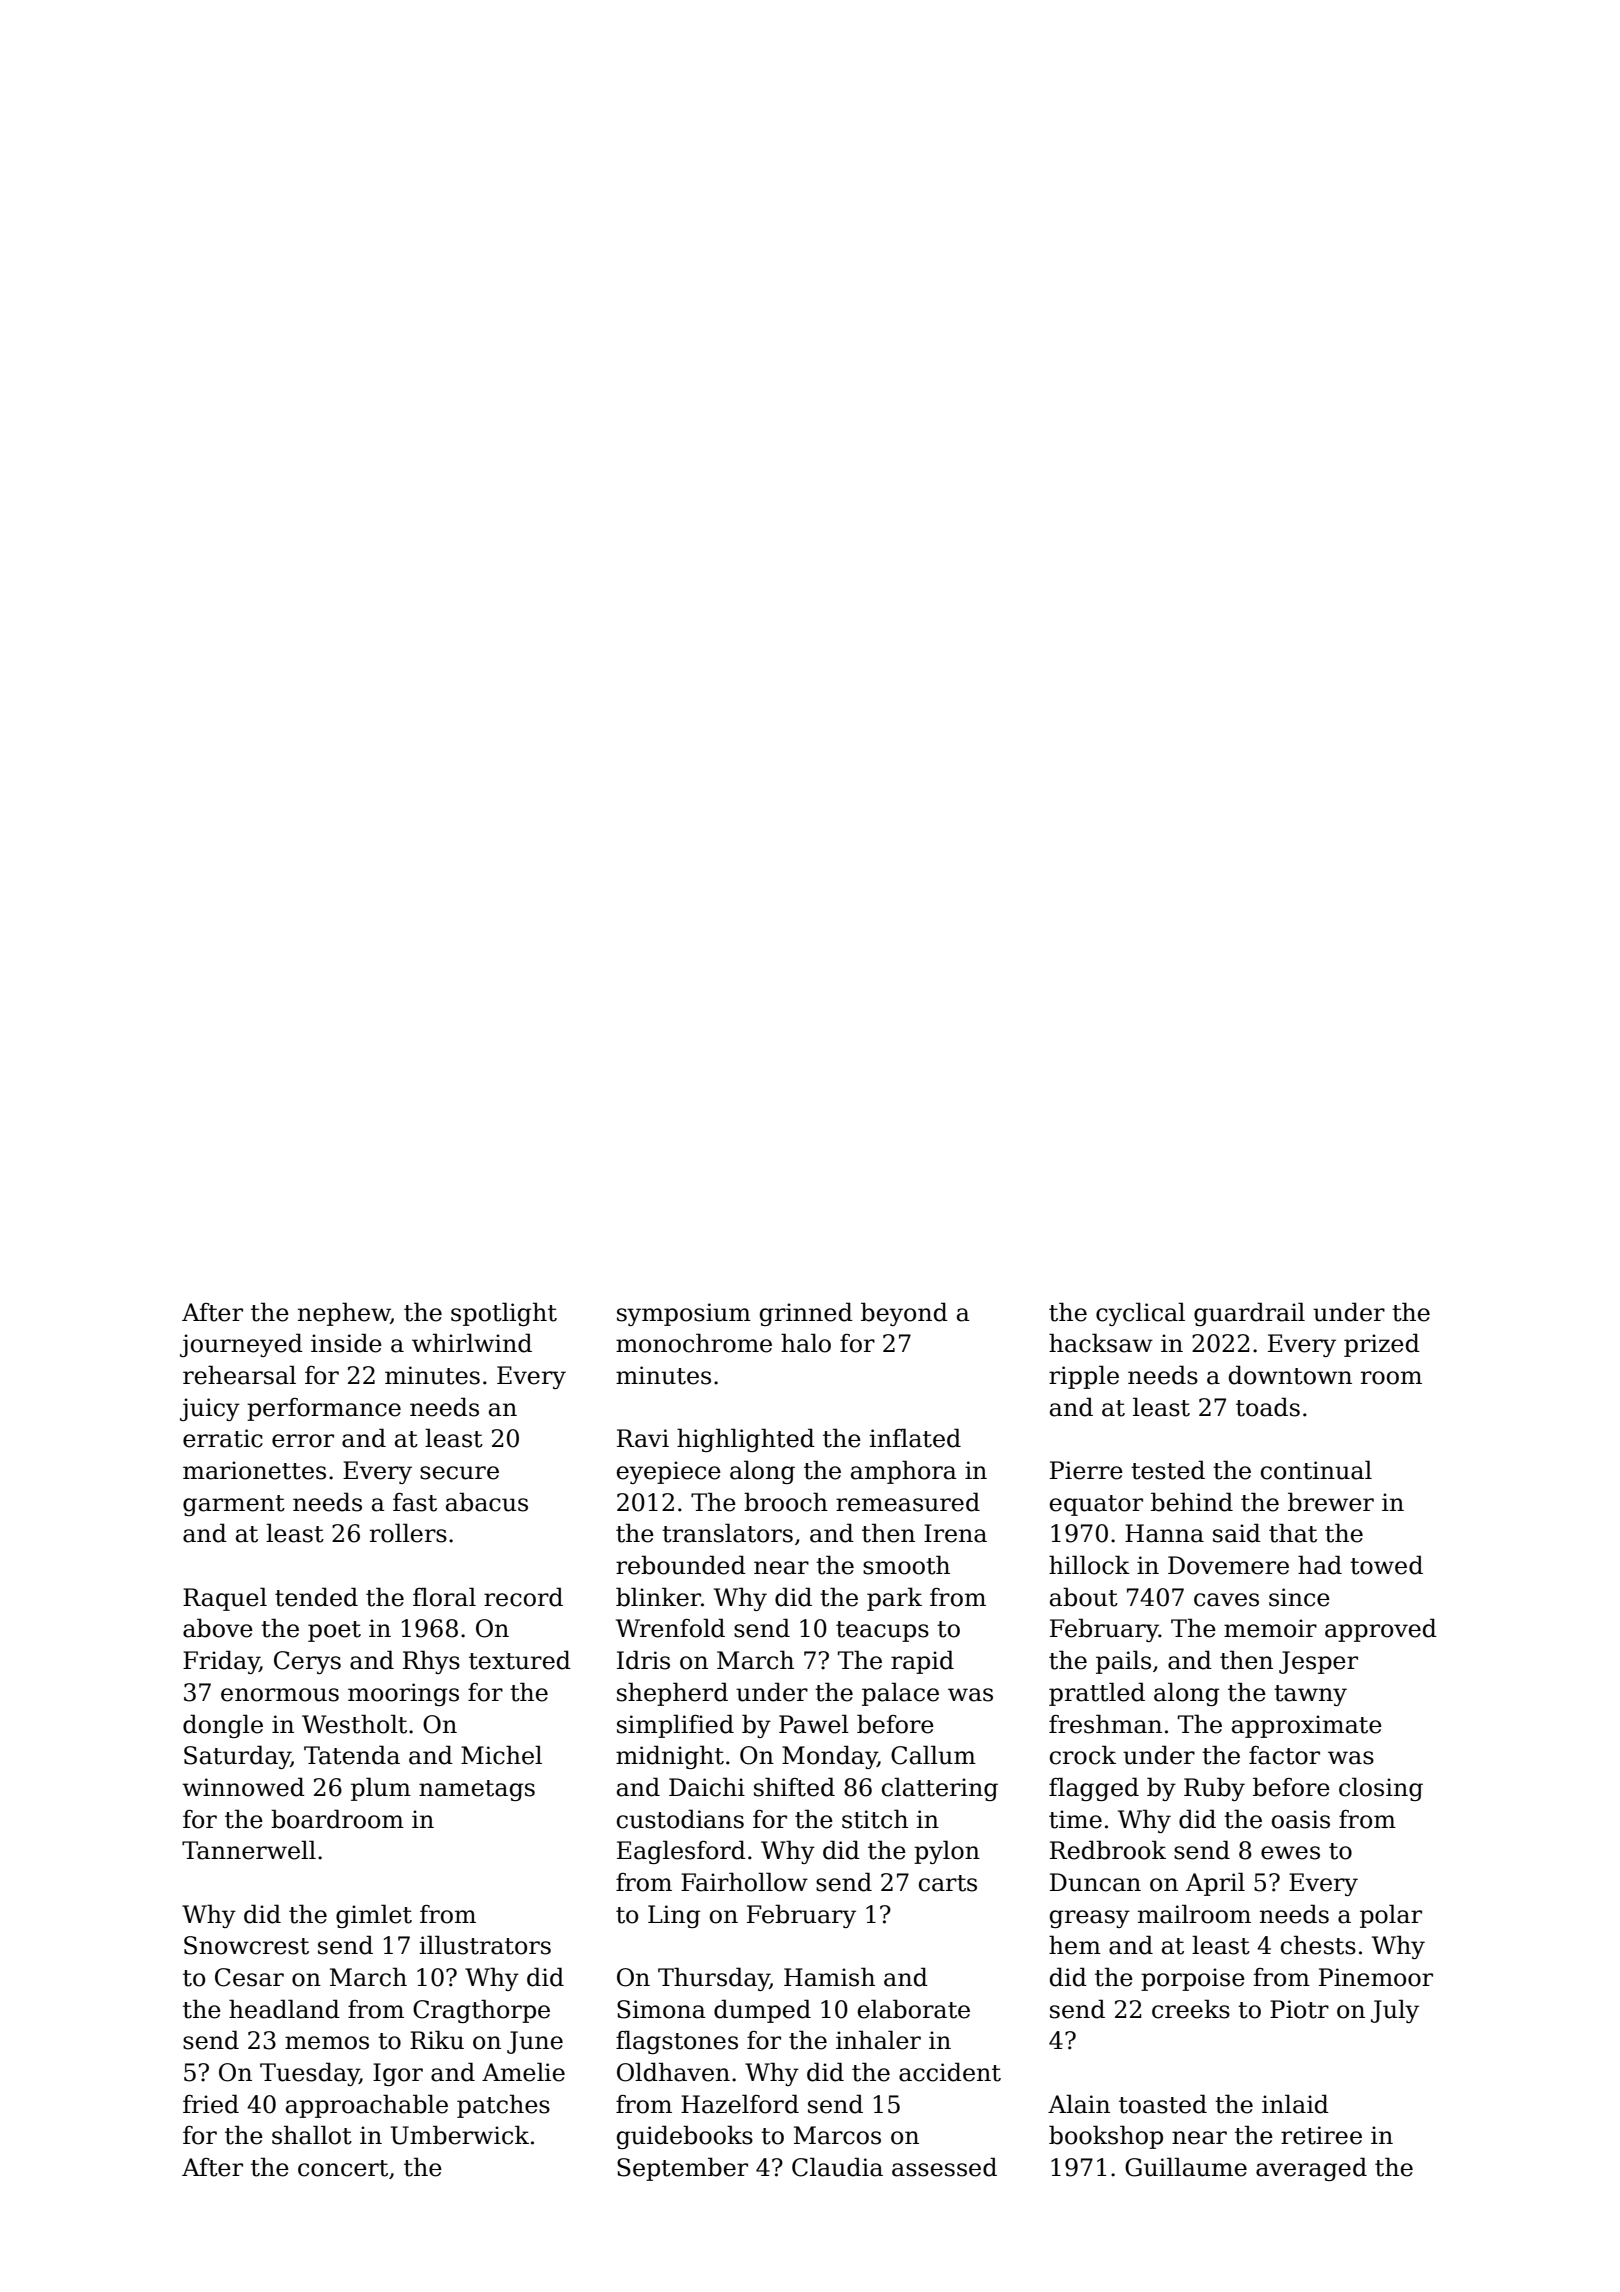 This screenshot has width=1620, height=2292. I want to click on rollers, so click(408, 1533).
